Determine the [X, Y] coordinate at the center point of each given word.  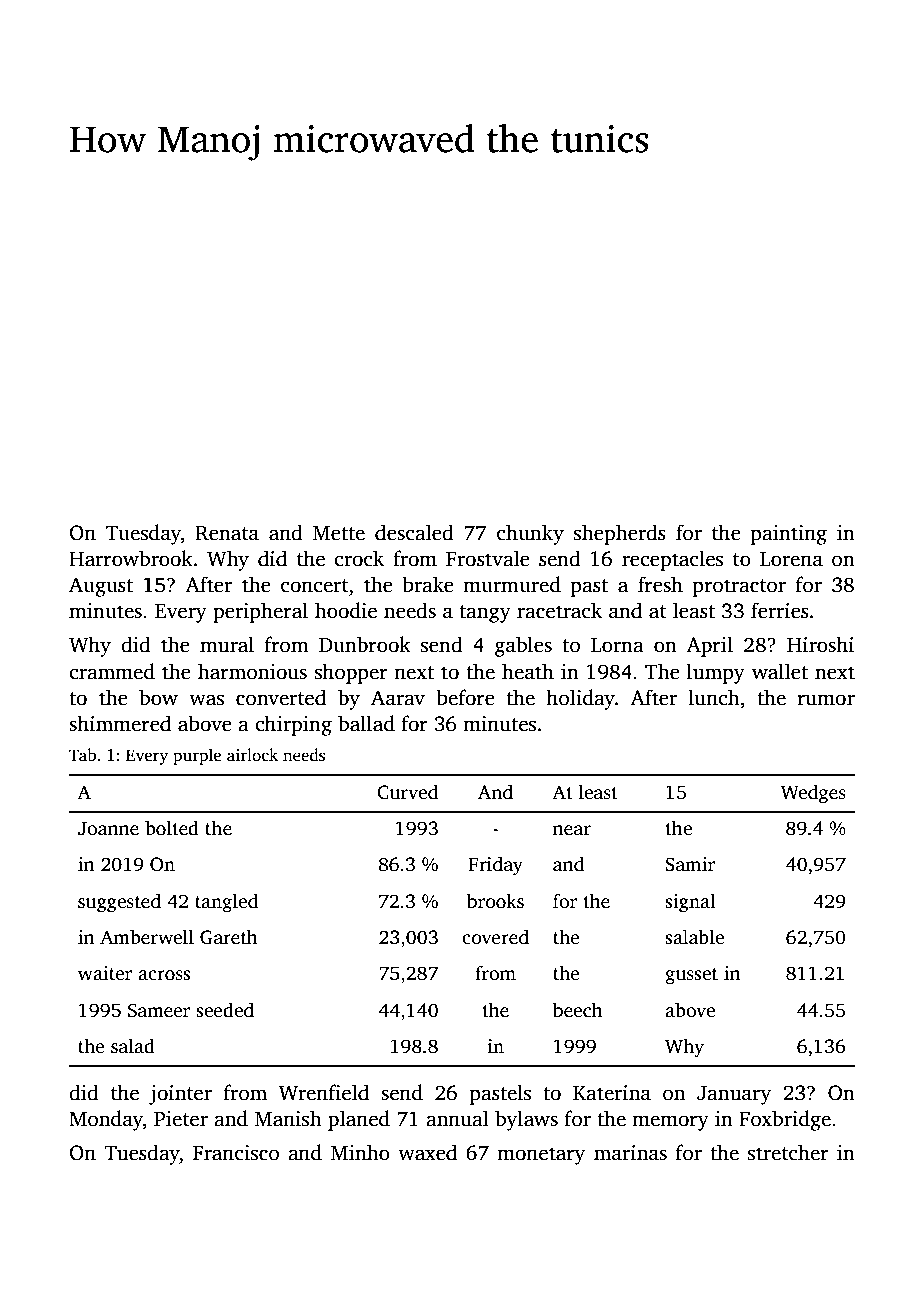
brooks [495, 901]
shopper [351, 673]
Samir [690, 864]
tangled [226, 903]
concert [315, 586]
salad [133, 1046]
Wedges [813, 794]
